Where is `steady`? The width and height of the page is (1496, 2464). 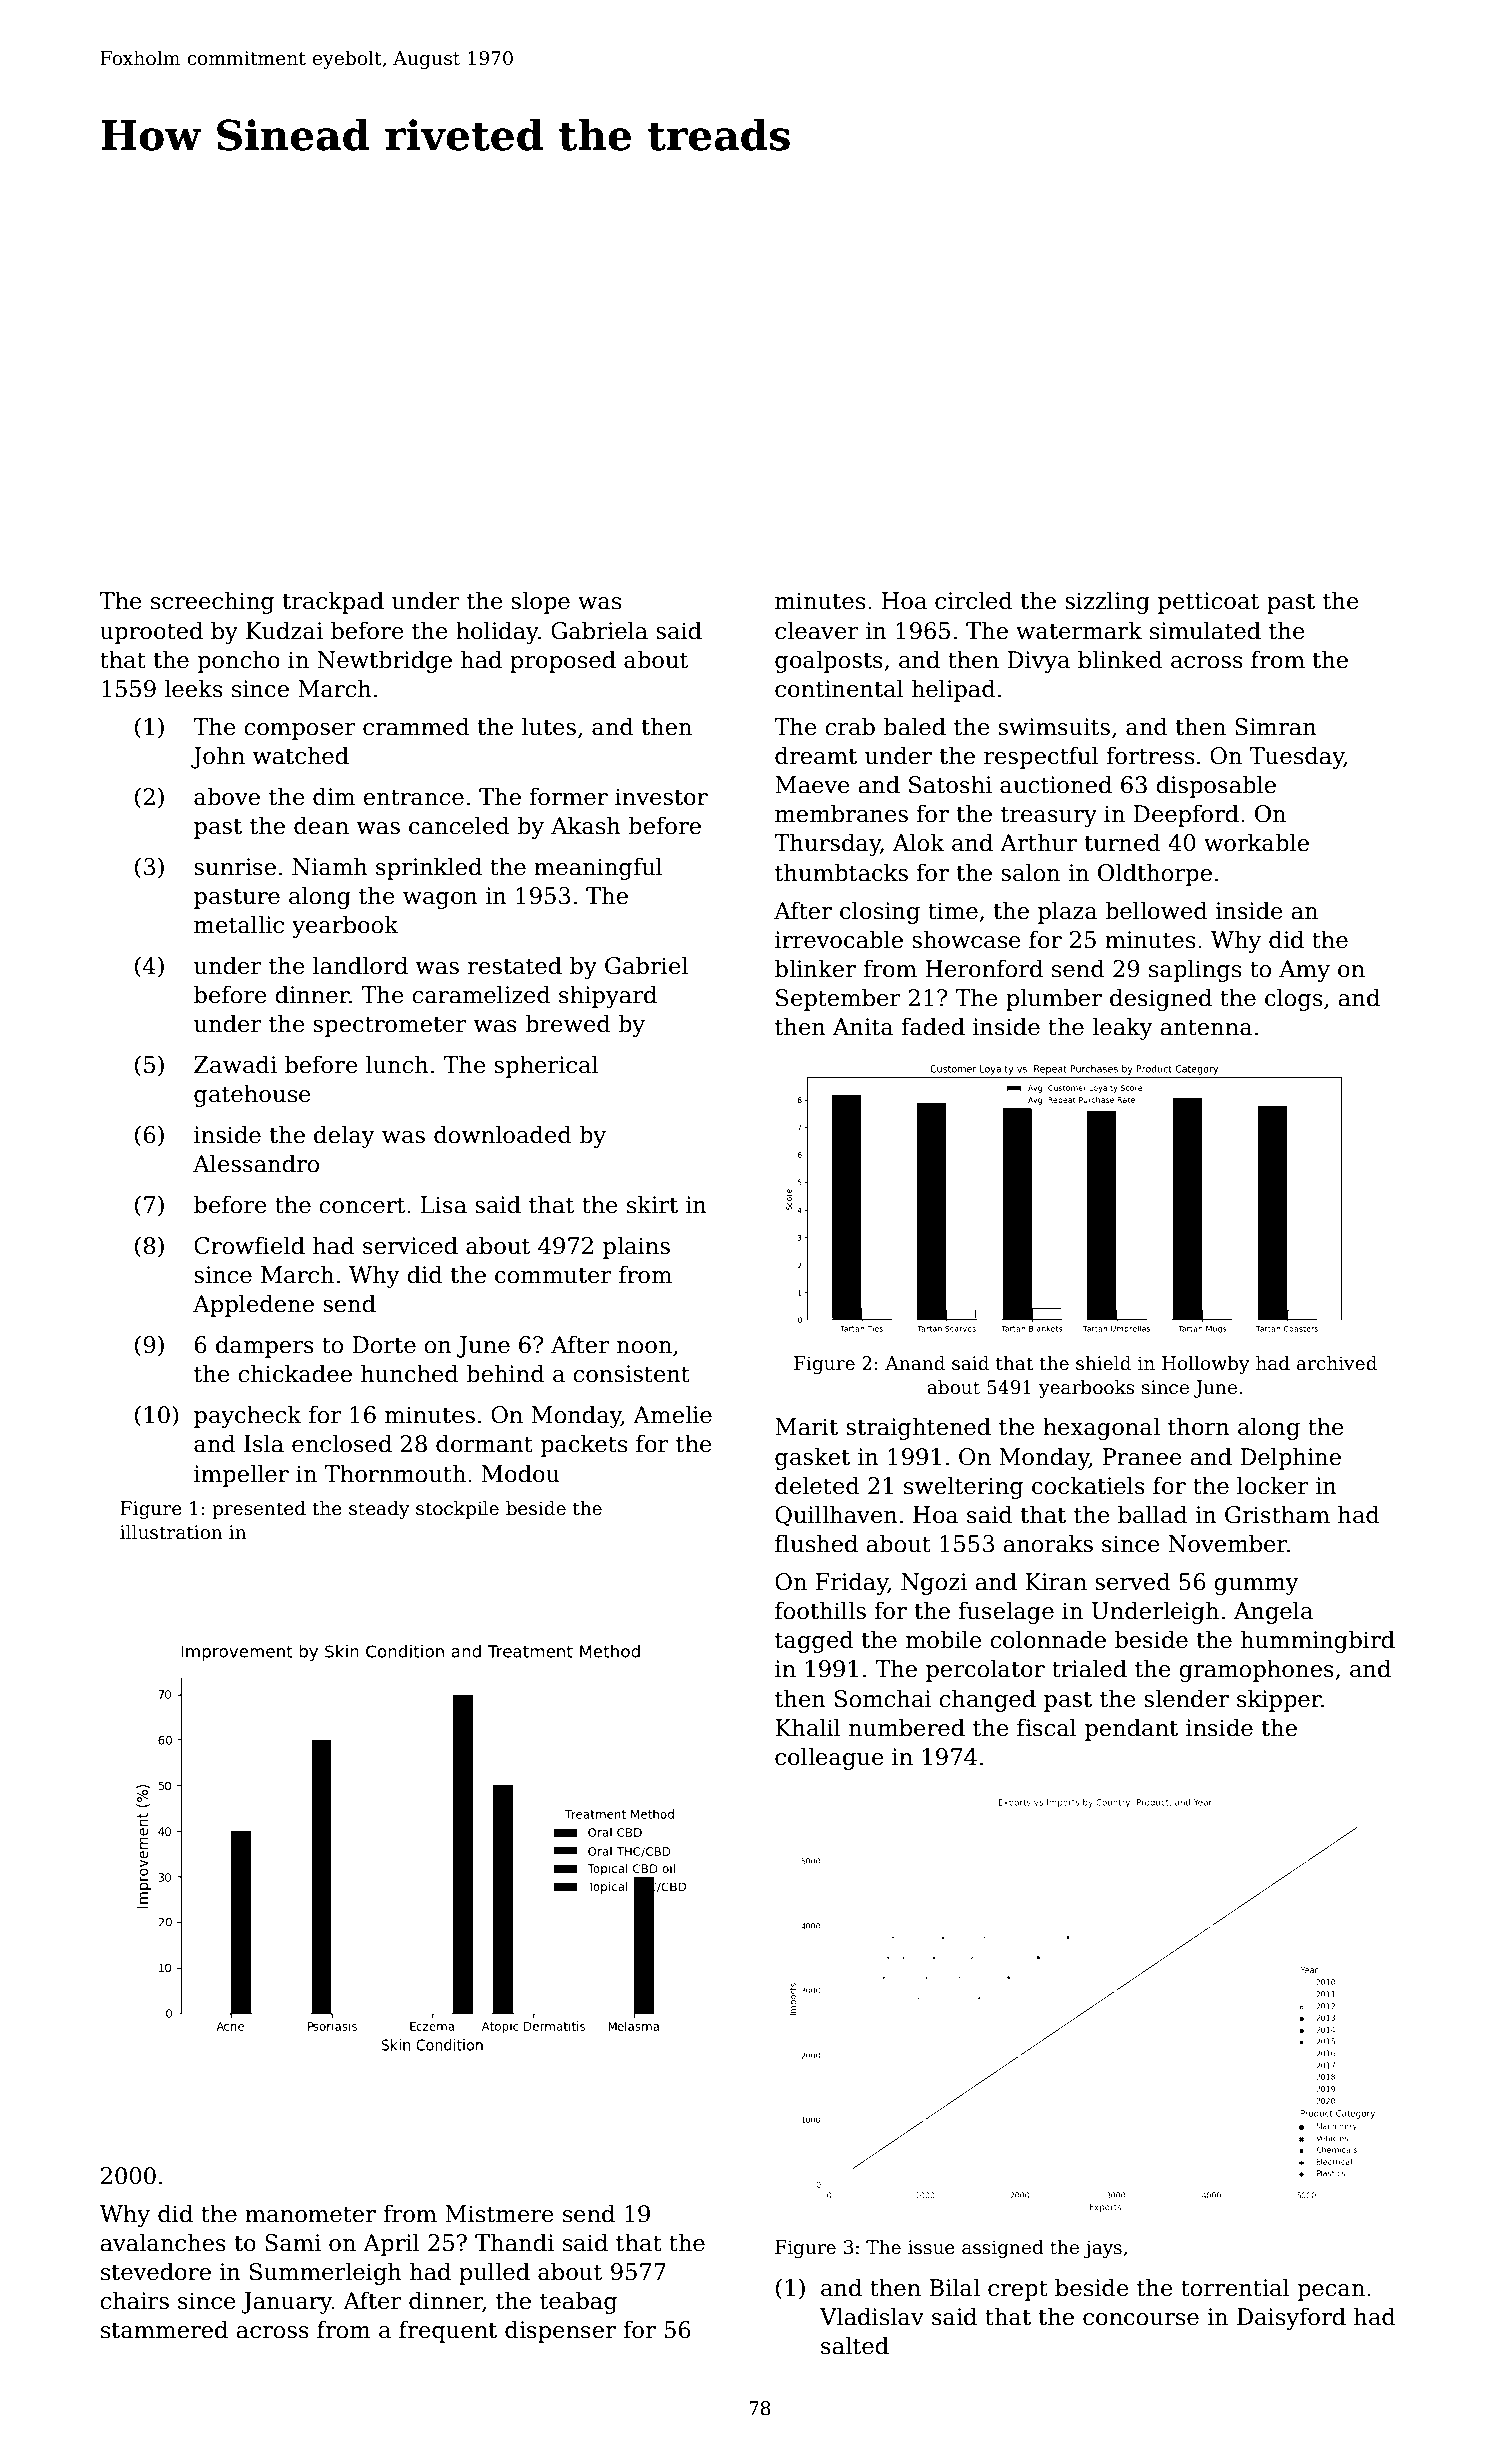
steady is located at coordinates (379, 1510).
